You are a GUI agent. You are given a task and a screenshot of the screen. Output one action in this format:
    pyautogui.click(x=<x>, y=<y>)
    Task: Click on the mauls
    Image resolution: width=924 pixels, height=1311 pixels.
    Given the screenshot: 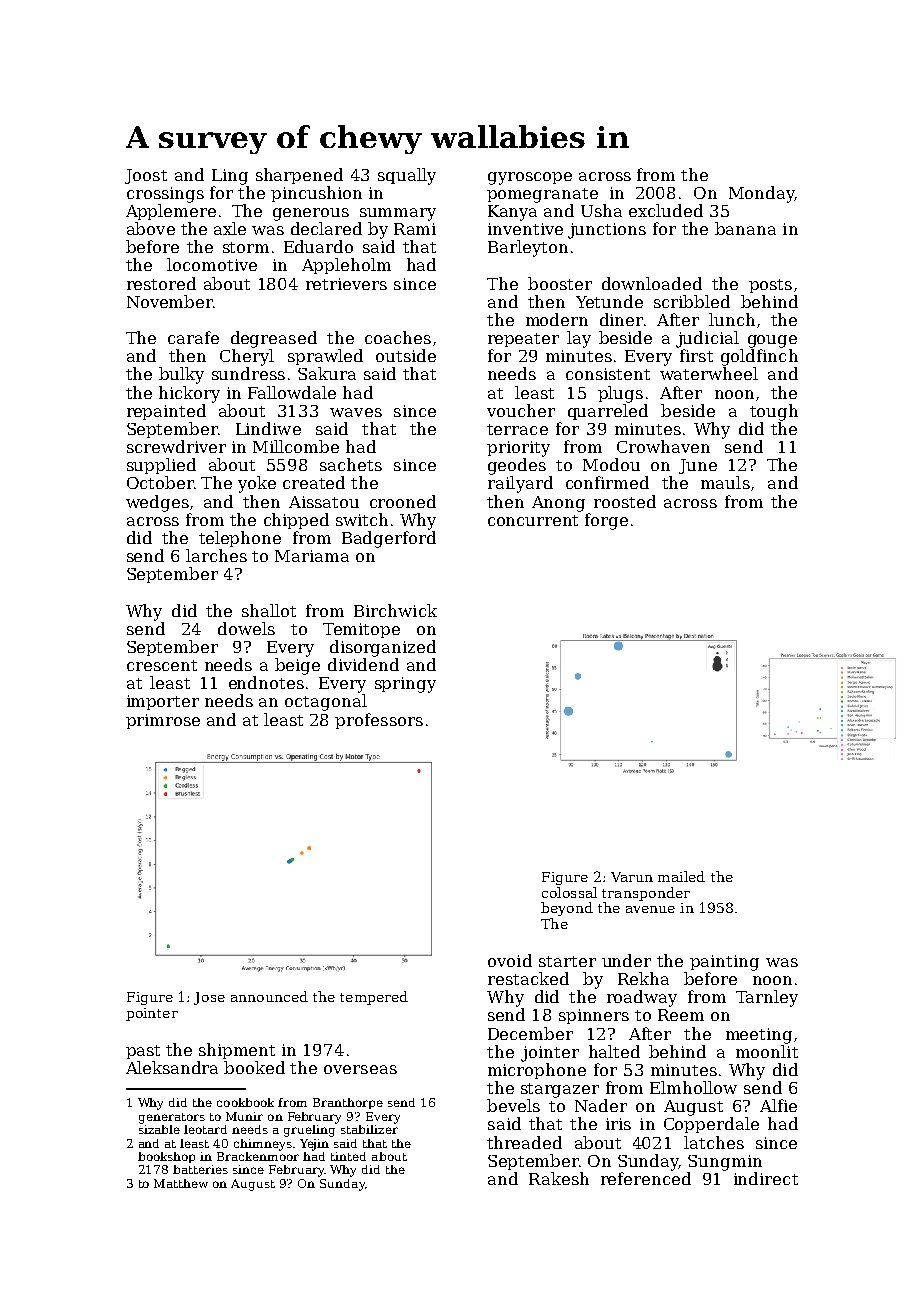 What is the action you would take?
    pyautogui.click(x=725, y=482)
